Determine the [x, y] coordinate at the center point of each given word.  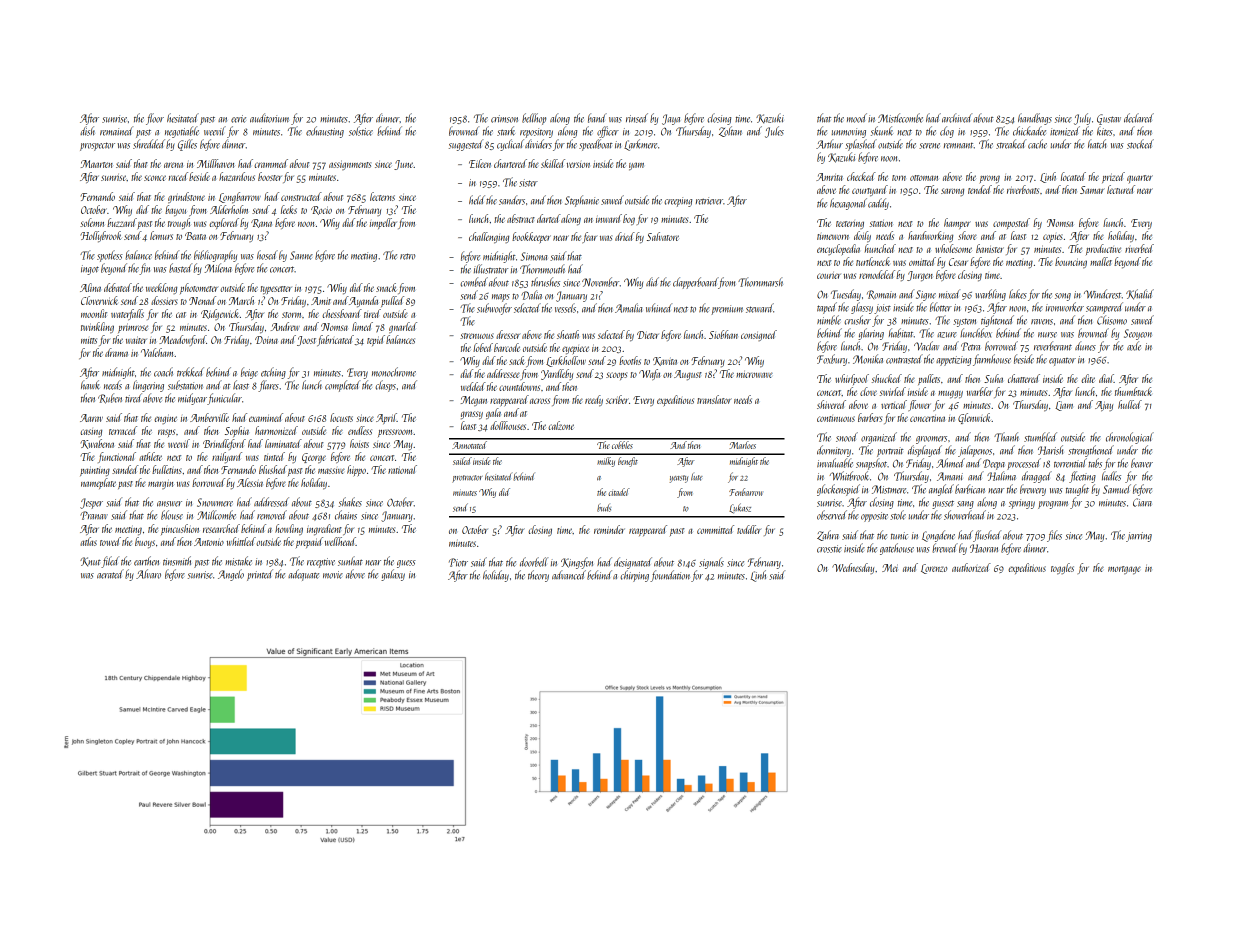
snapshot [871, 464]
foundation [670, 576]
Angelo [231, 575]
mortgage [1124, 570]
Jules [774, 132]
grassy [472, 415]
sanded [125, 469]
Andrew [285, 326]
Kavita [665, 361]
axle [1134, 346]
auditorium [269, 118]
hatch [1097, 144]
